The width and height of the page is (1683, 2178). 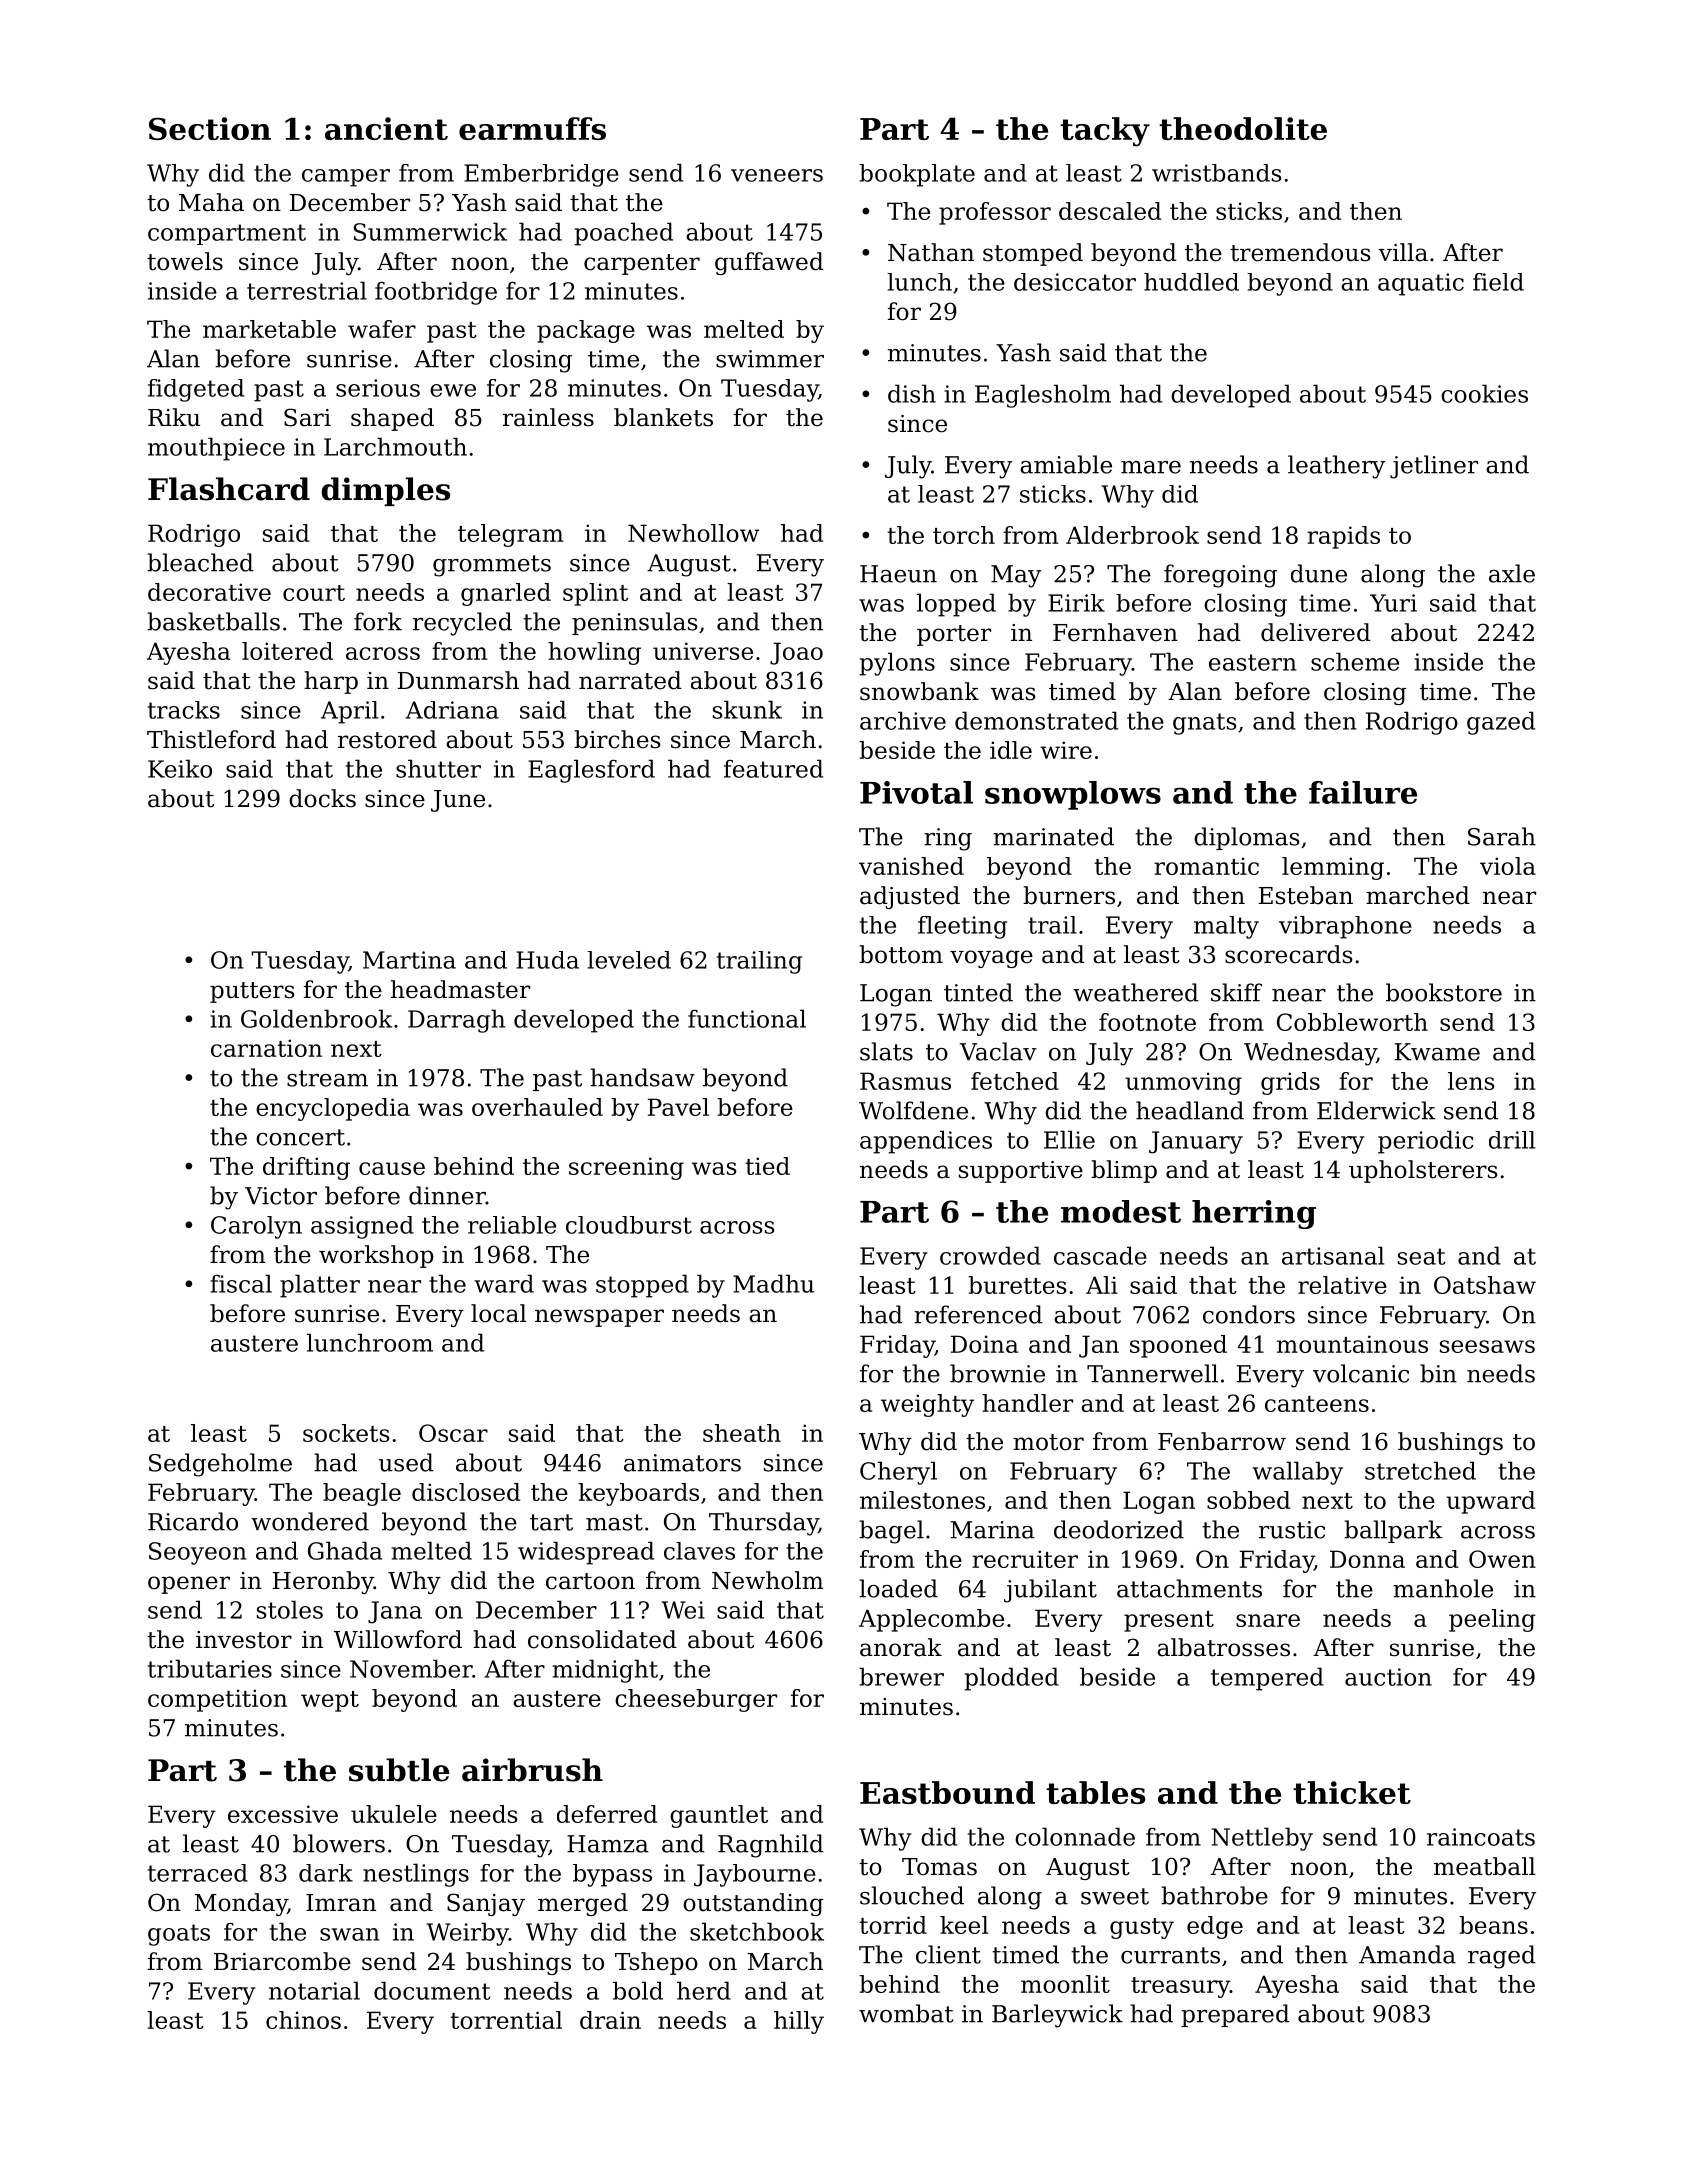 I want to click on disclosed, so click(x=466, y=1492).
